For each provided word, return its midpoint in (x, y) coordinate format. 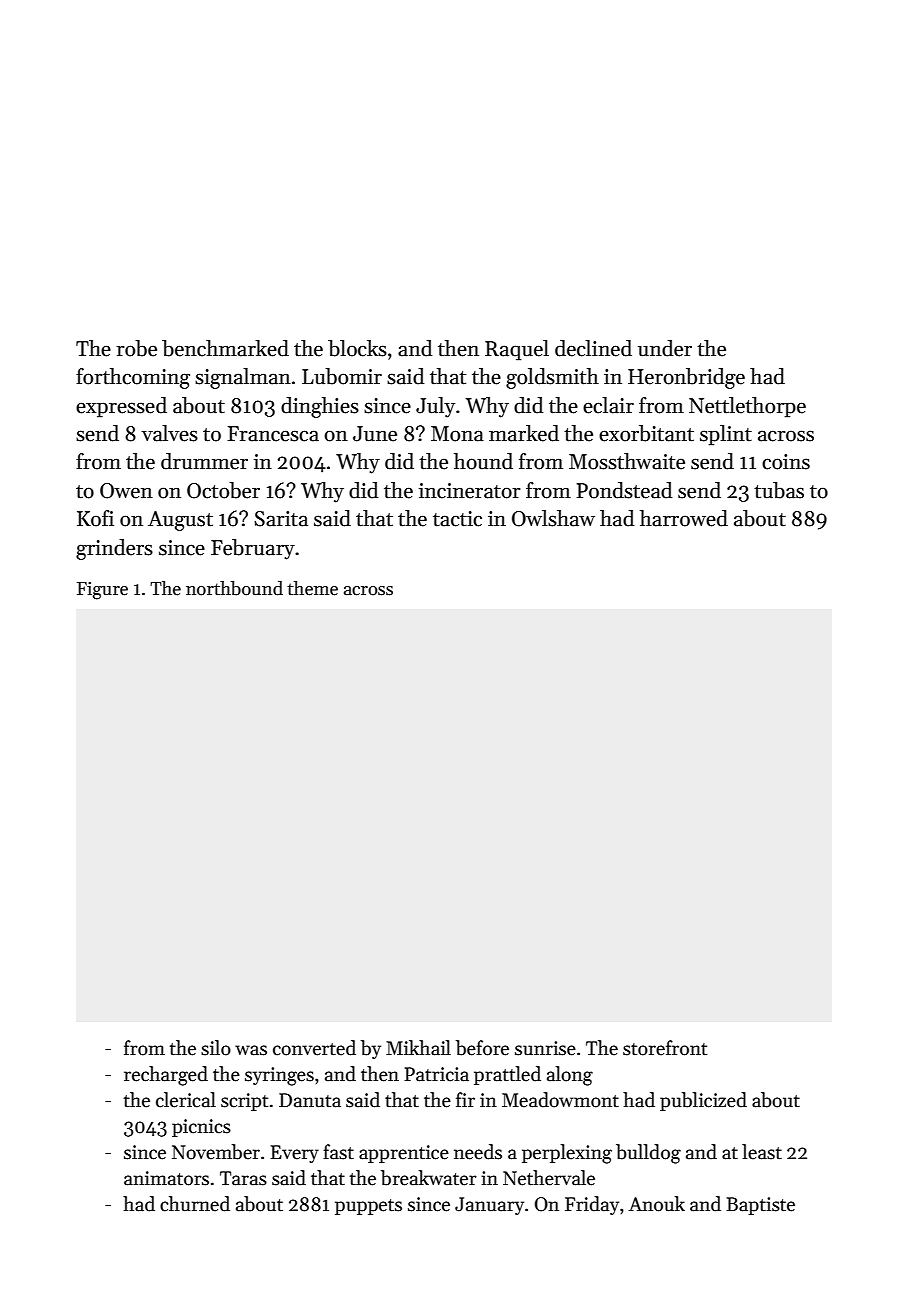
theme (312, 588)
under (665, 348)
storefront (665, 1048)
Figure (102, 591)
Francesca (273, 434)
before (482, 1048)
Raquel (517, 350)
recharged (166, 1076)
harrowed (684, 518)
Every (294, 1154)
